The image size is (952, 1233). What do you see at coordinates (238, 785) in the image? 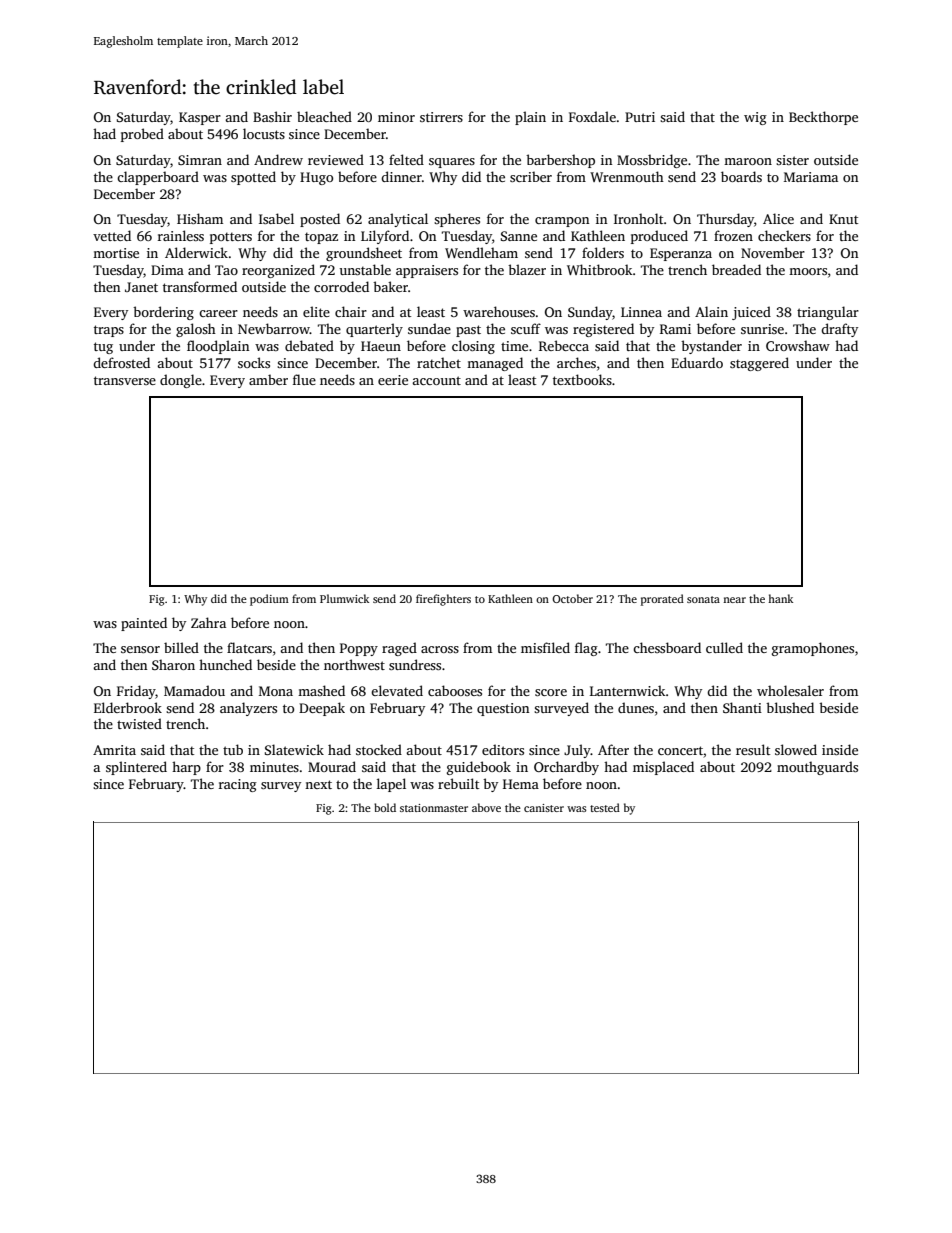
I see `racing` at bounding box center [238, 785].
